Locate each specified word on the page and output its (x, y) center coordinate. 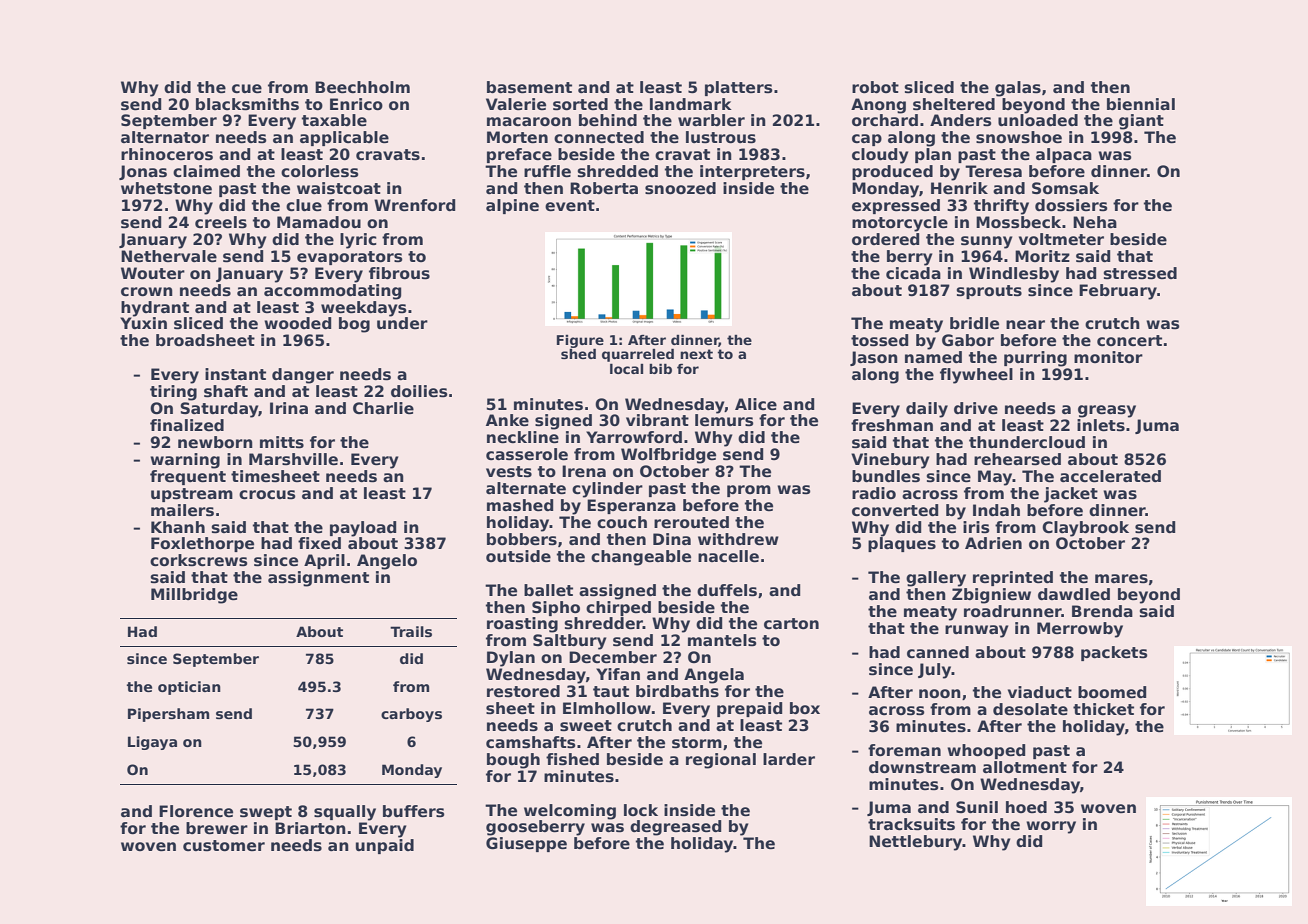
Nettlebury (916, 843)
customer (224, 846)
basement (529, 87)
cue (247, 89)
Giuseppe (526, 844)
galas (1018, 89)
